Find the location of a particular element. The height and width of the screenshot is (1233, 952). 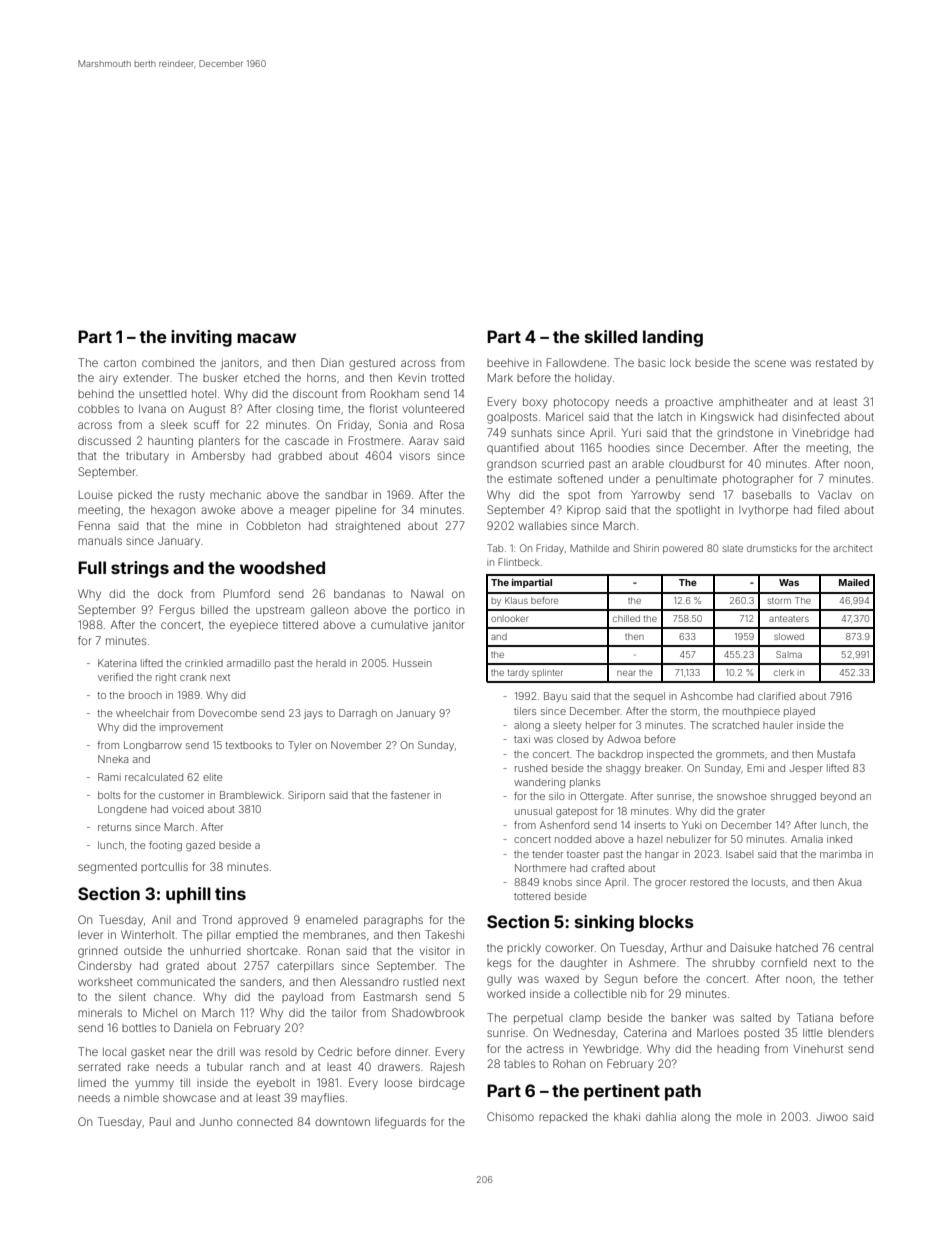

lifeguards is located at coordinates (400, 1123).
